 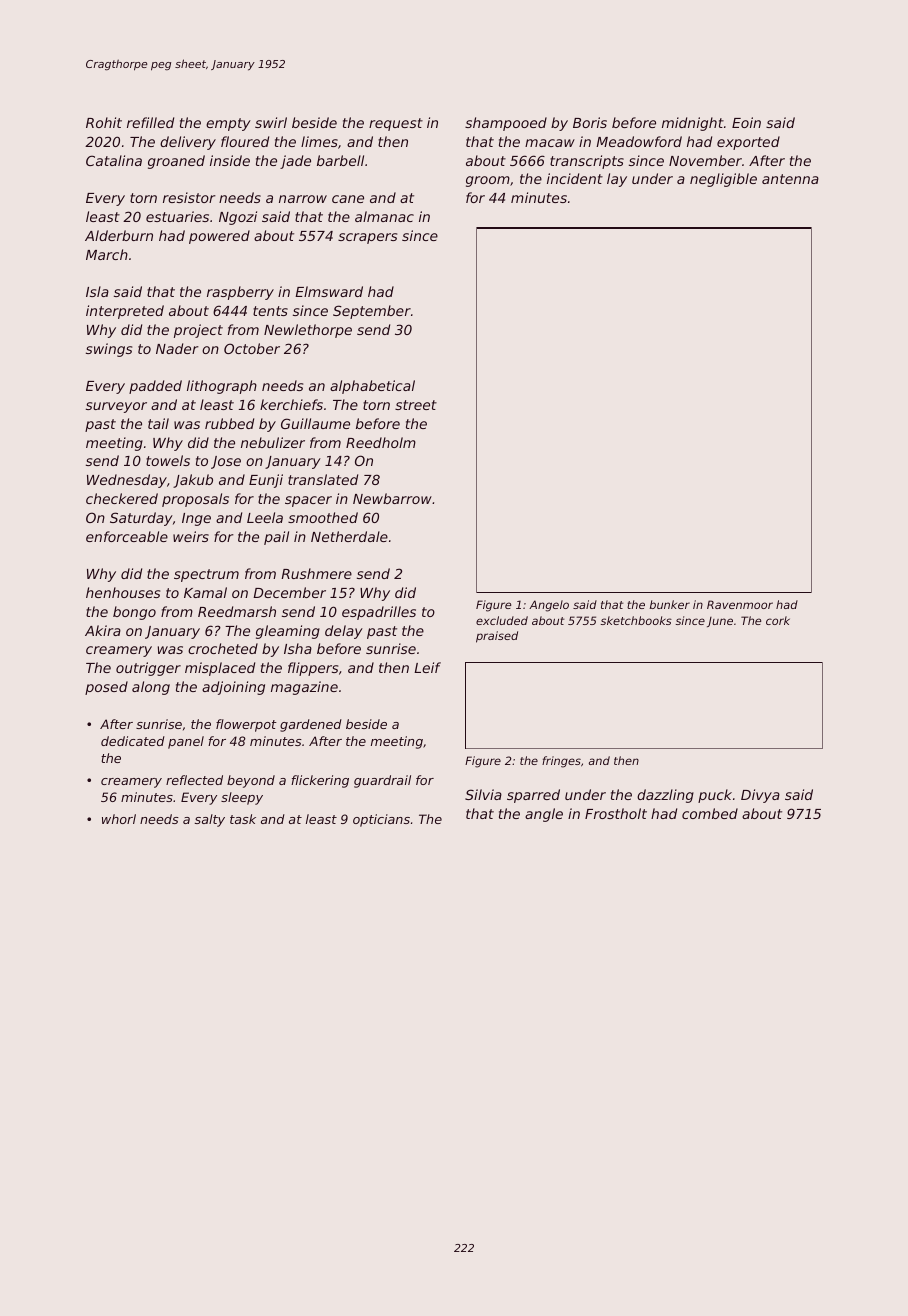 I want to click on cork, so click(x=778, y=620).
